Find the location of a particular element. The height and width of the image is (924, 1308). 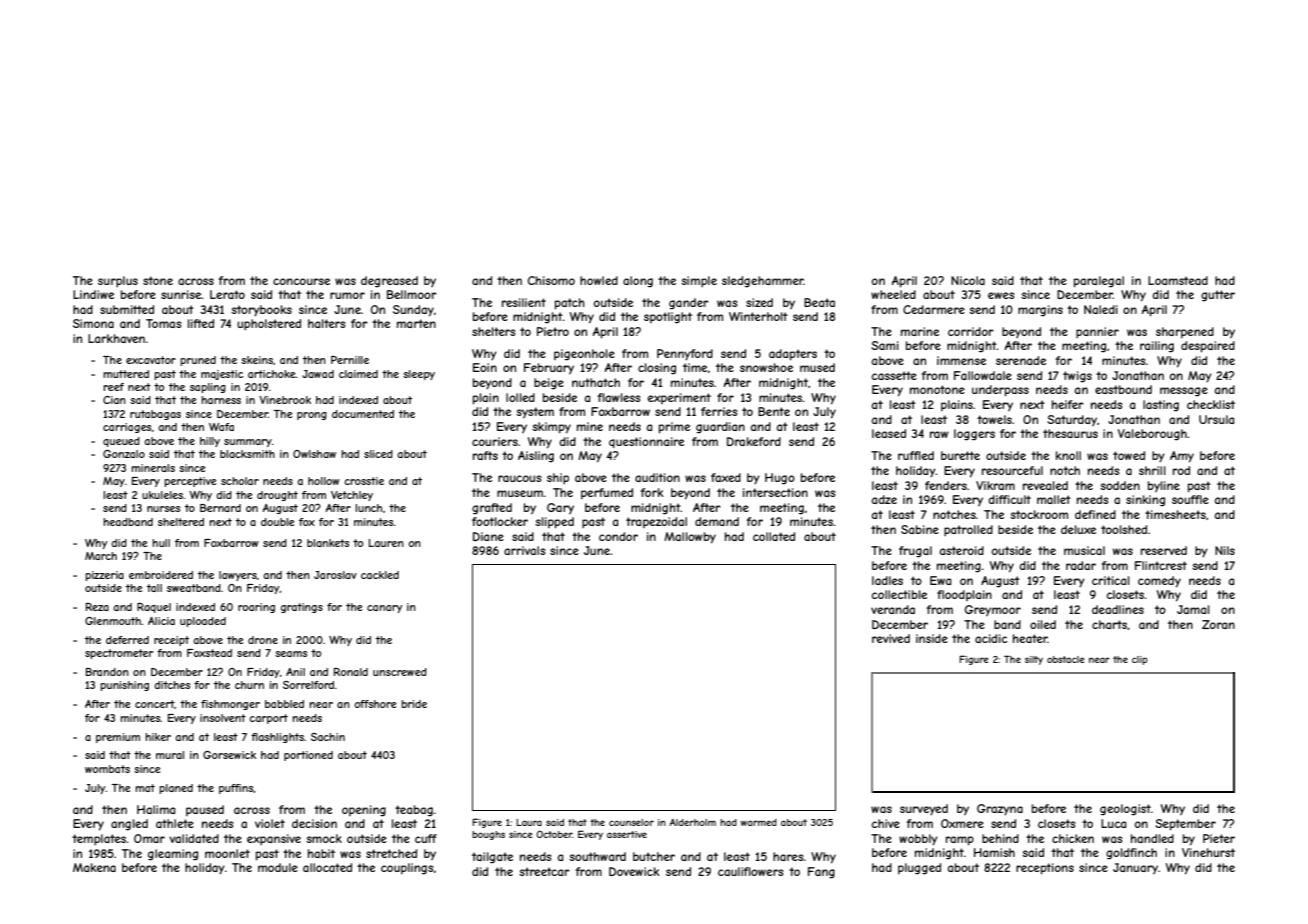

decision is located at coordinates (314, 823).
